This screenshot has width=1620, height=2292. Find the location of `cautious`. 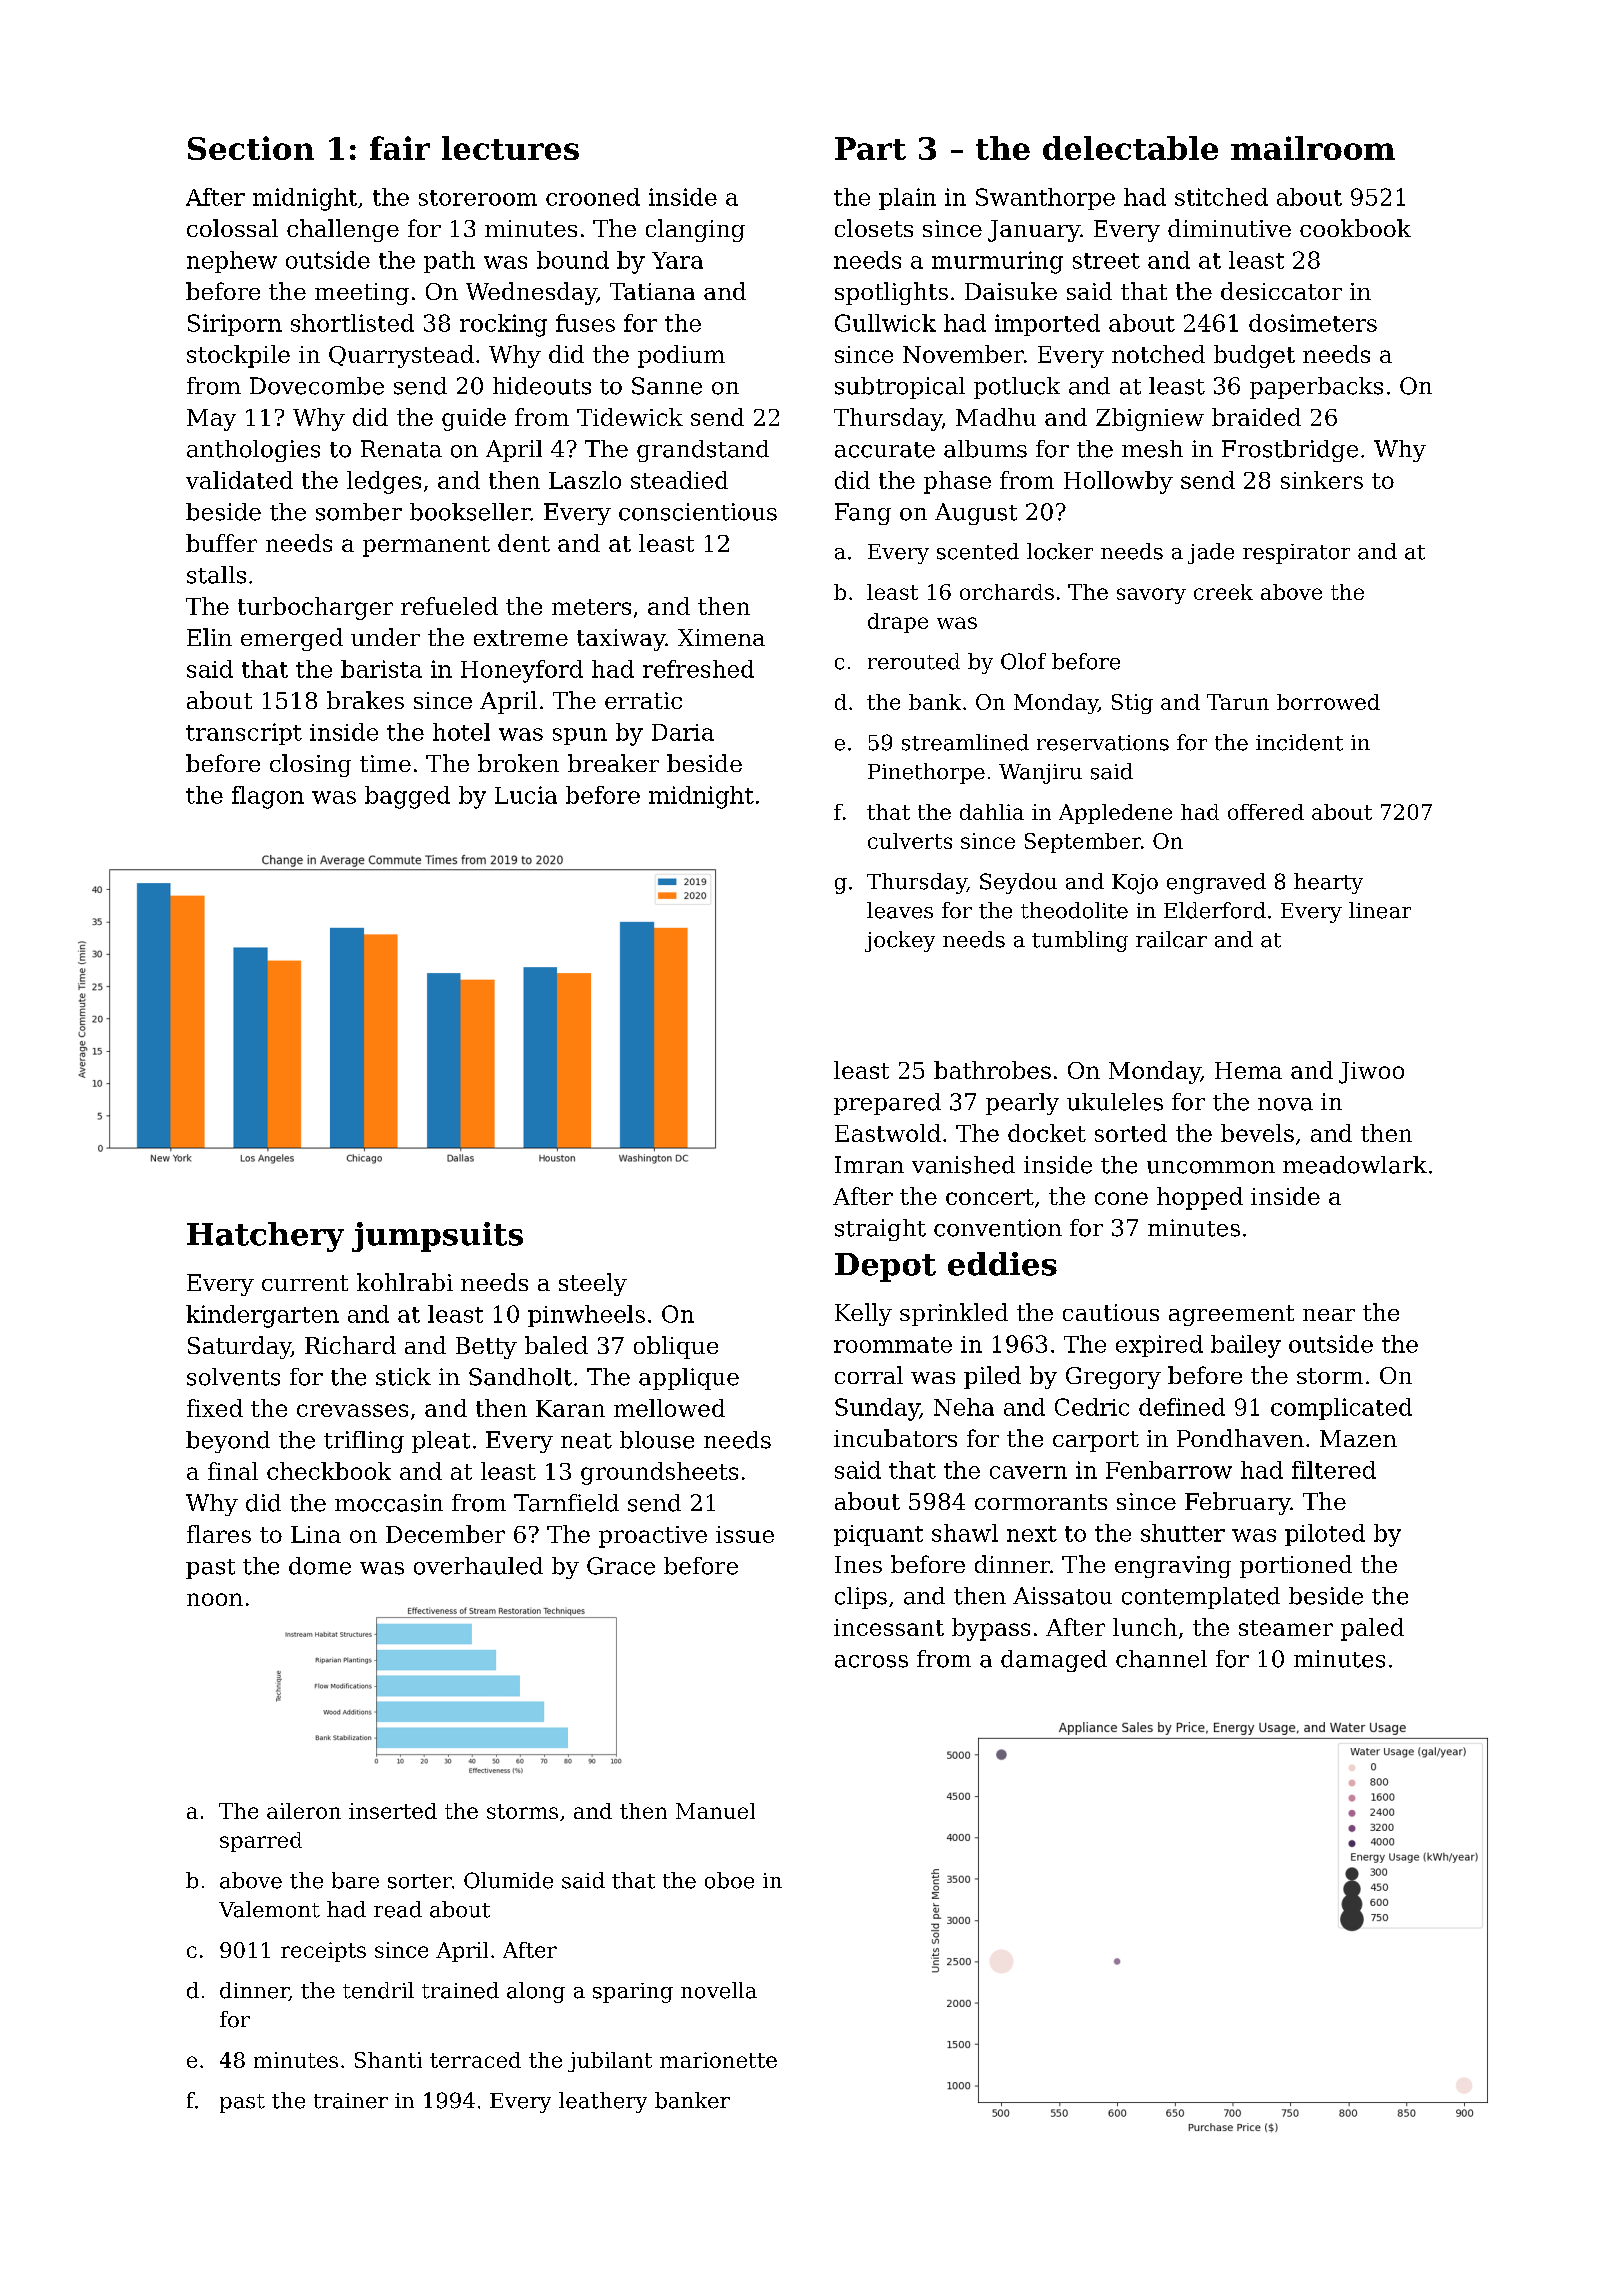

cautious is located at coordinates (1111, 1312).
